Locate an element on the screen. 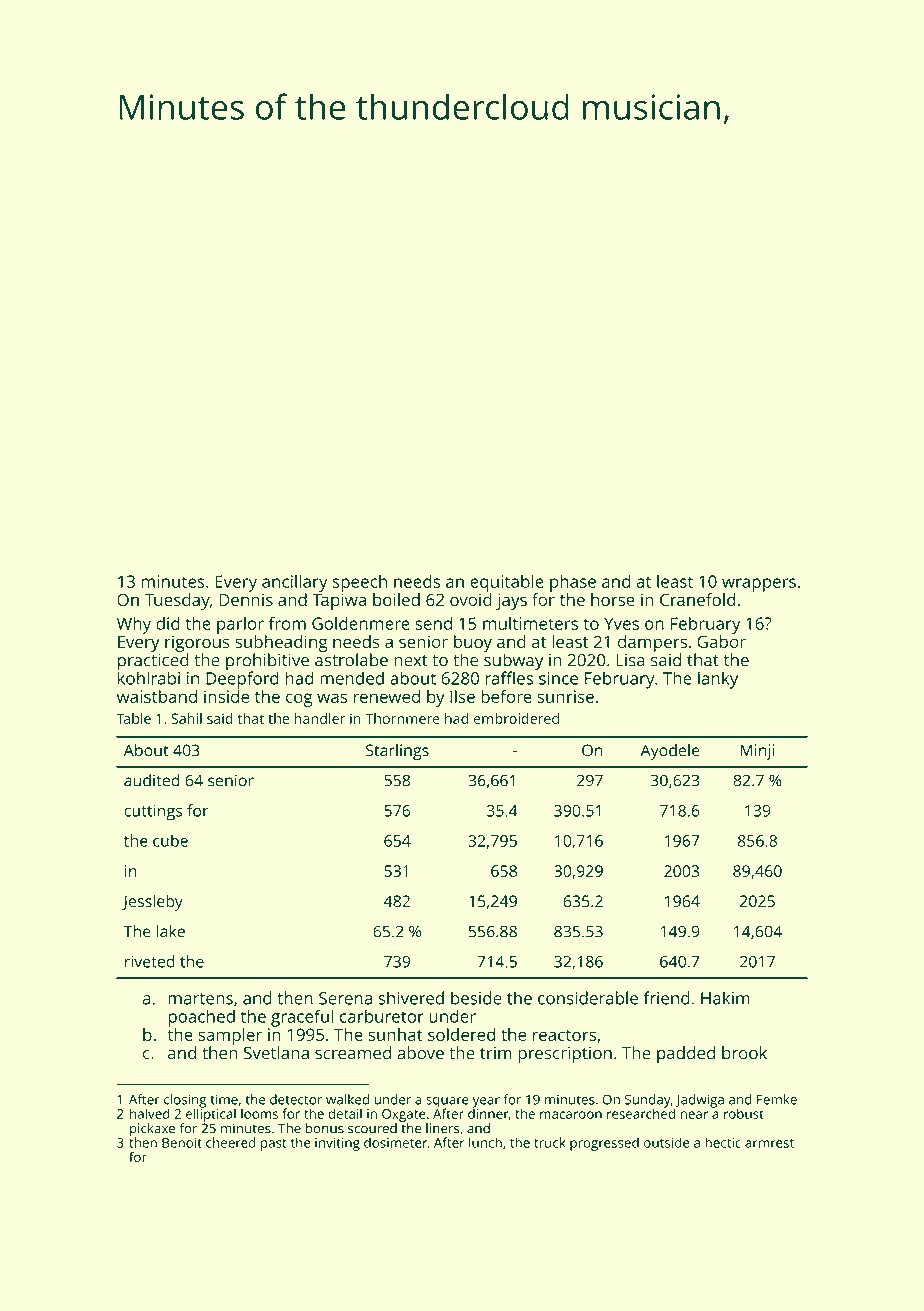 The height and width of the screenshot is (1311, 924). parlor is located at coordinates (240, 625).
